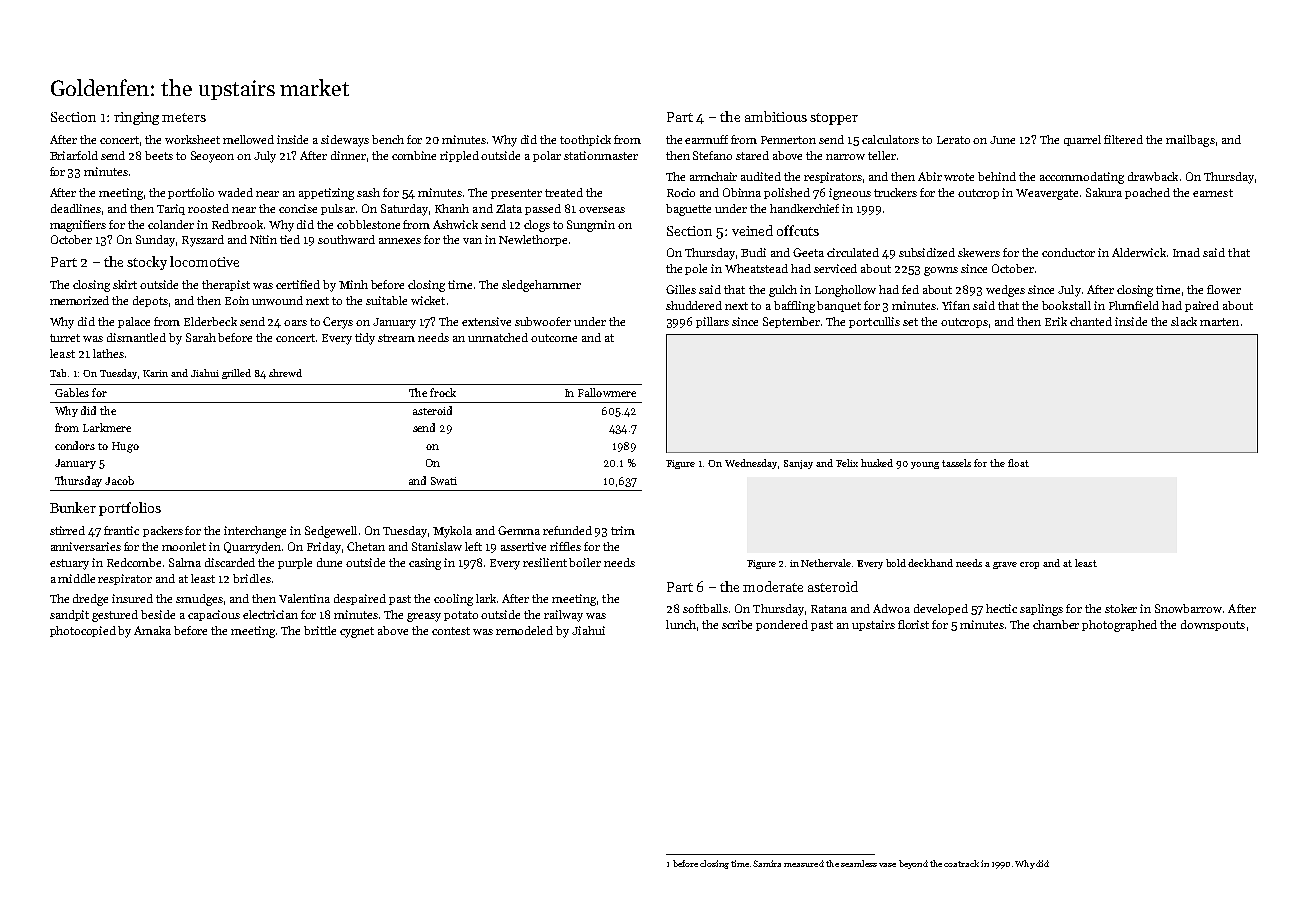 The width and height of the screenshot is (1308, 924). What do you see at coordinates (756, 268) in the screenshot?
I see `Wheatstead` at bounding box center [756, 268].
